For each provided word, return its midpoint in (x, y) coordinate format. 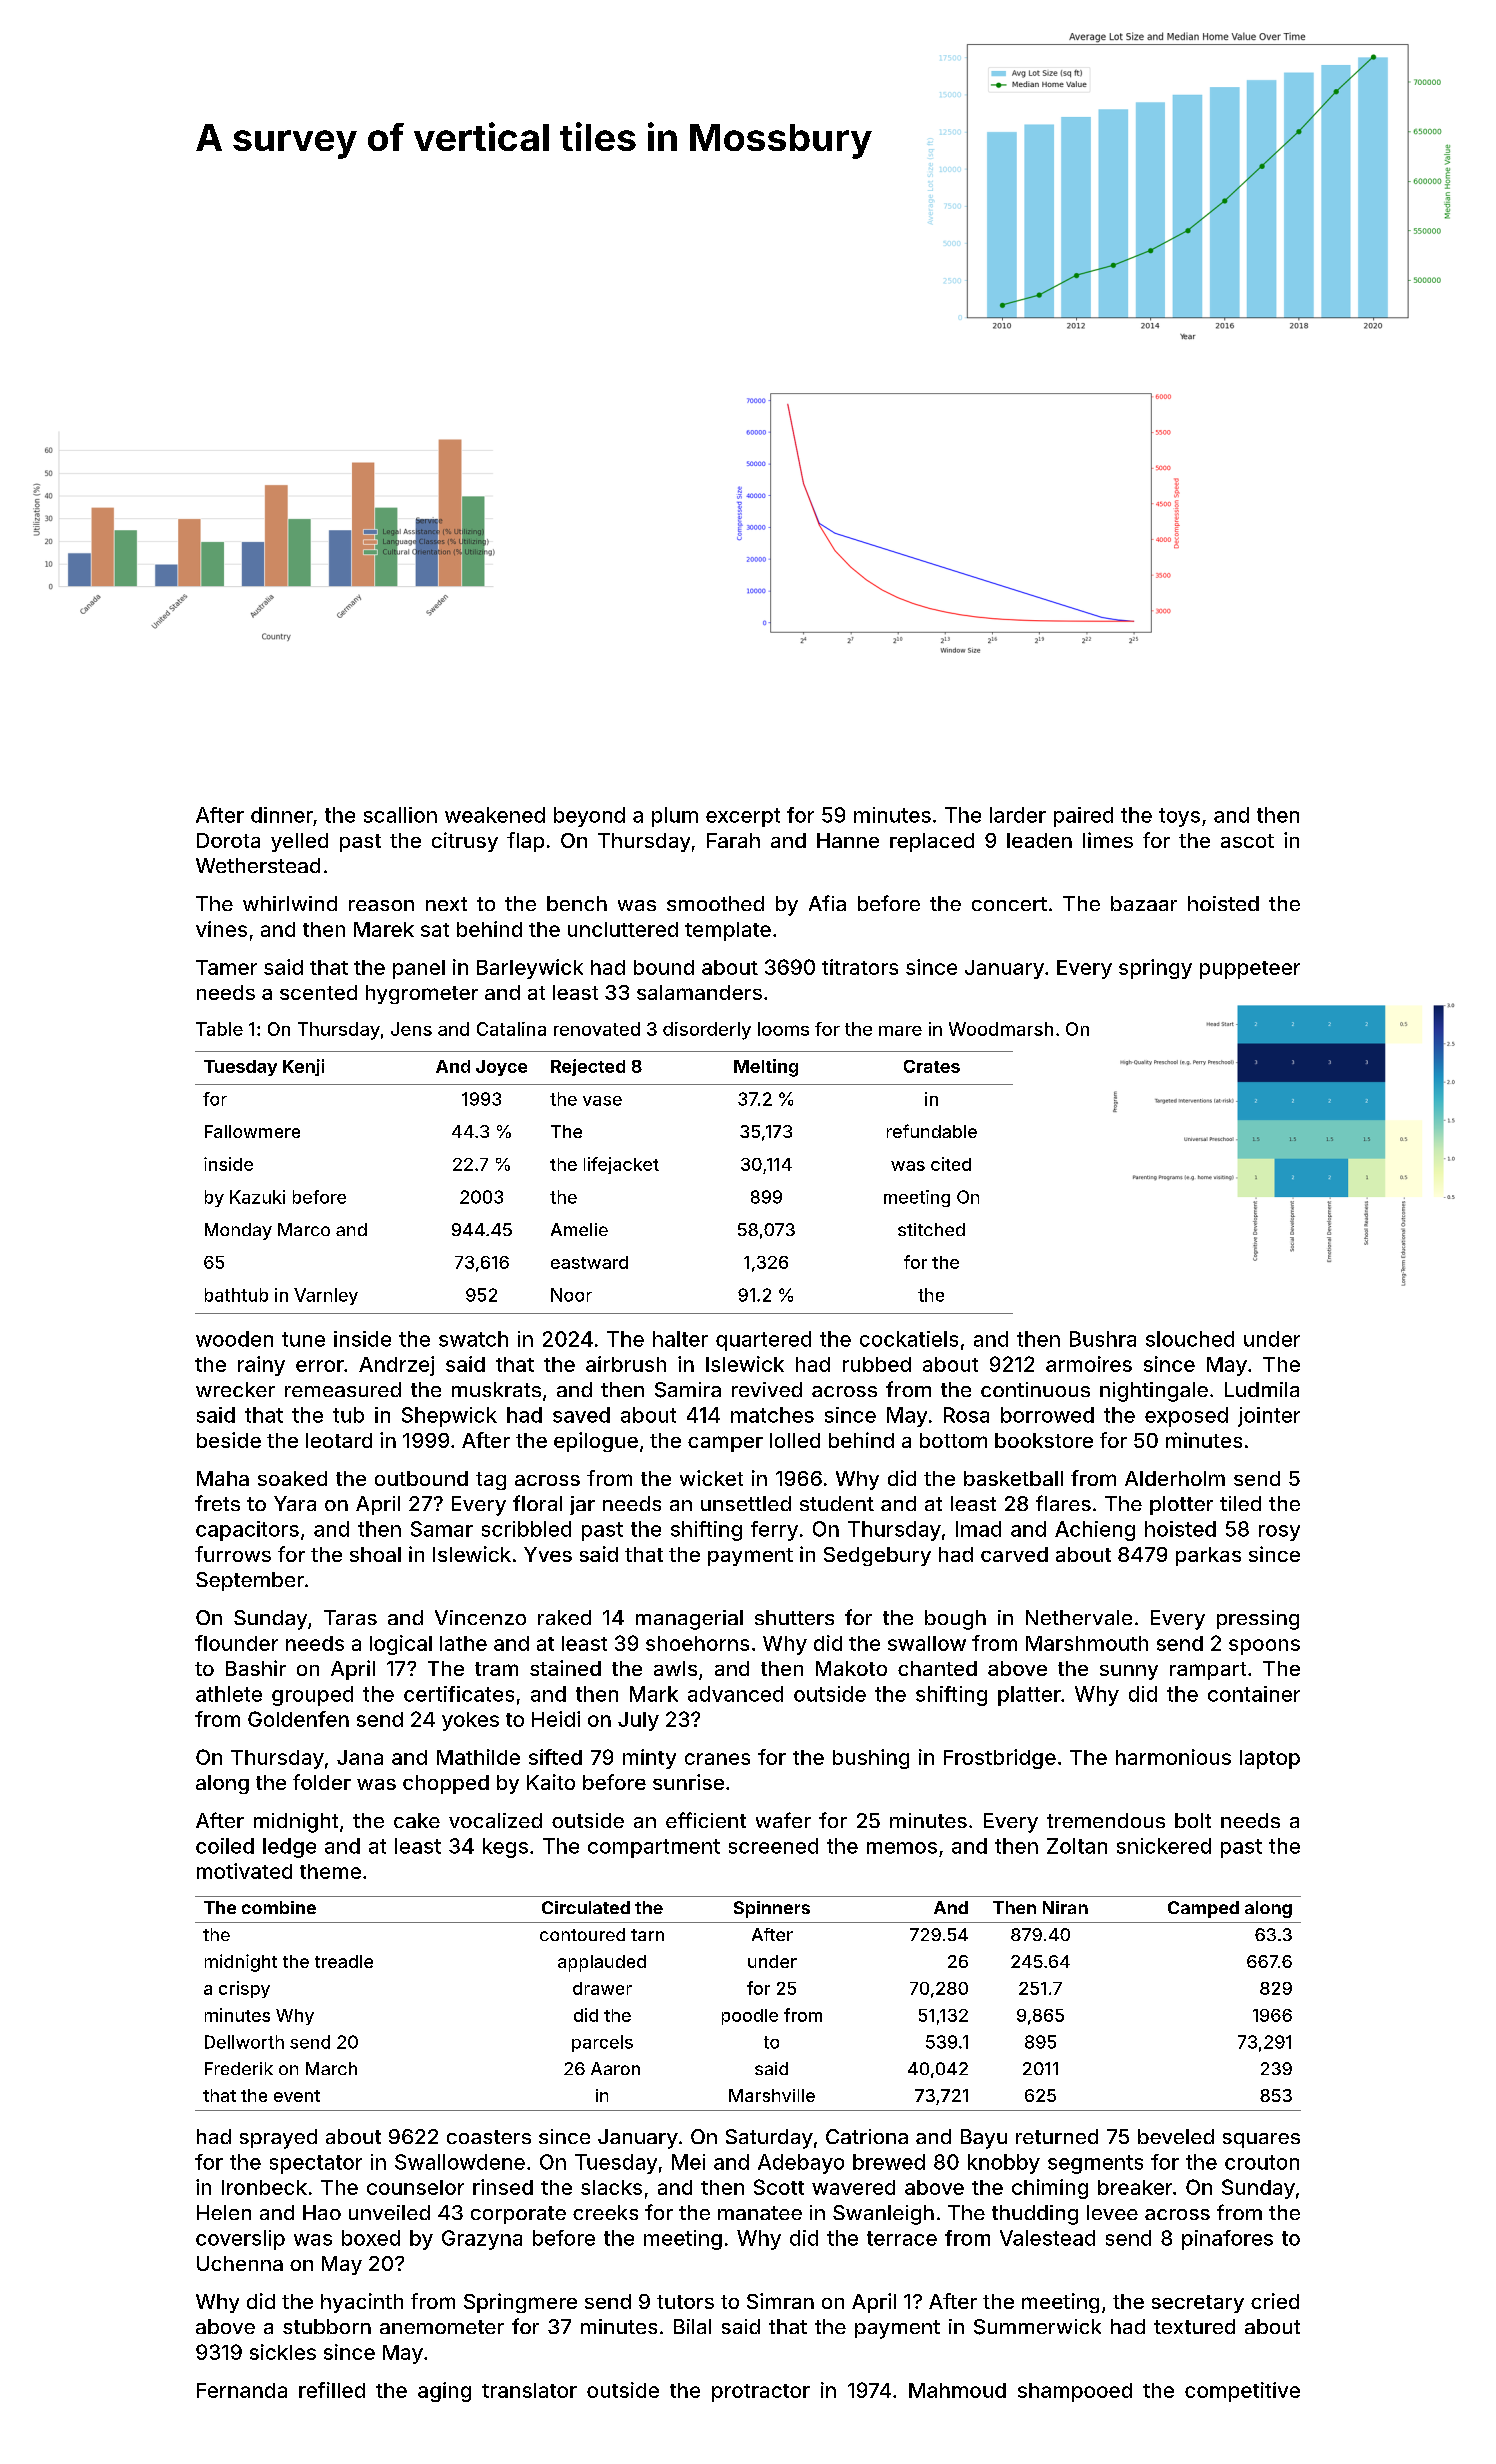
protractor (761, 2393)
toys (1179, 817)
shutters (794, 1617)
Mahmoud (957, 2390)
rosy (1279, 1533)
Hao (322, 2212)
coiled (225, 1846)
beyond (589, 817)
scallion (400, 815)
